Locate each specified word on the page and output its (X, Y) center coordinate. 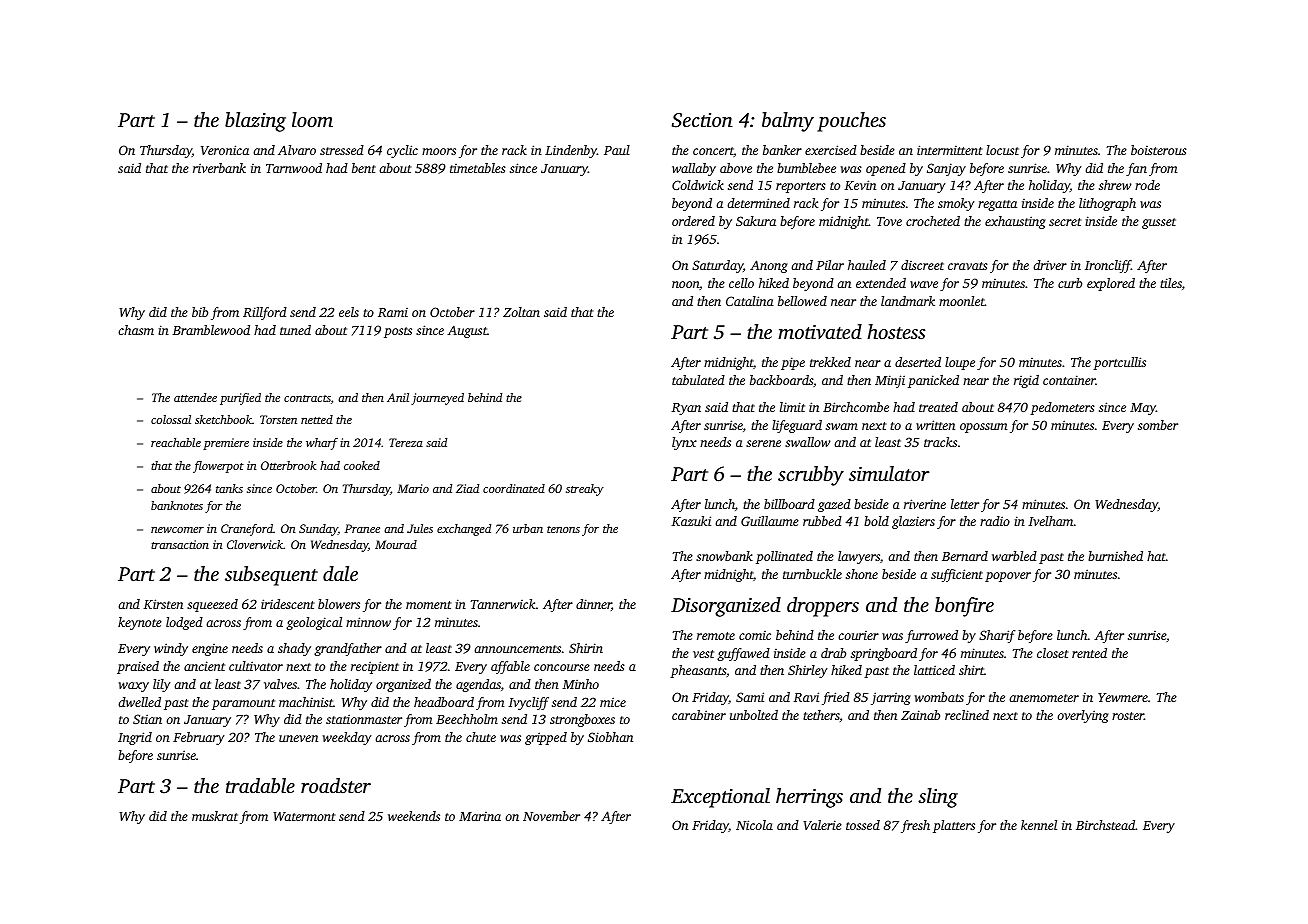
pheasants (698, 671)
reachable (176, 442)
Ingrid (135, 738)
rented (1089, 653)
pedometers (1062, 408)
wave (924, 284)
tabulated (698, 380)
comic (755, 635)
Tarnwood (294, 168)
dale (340, 573)
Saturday (717, 266)
